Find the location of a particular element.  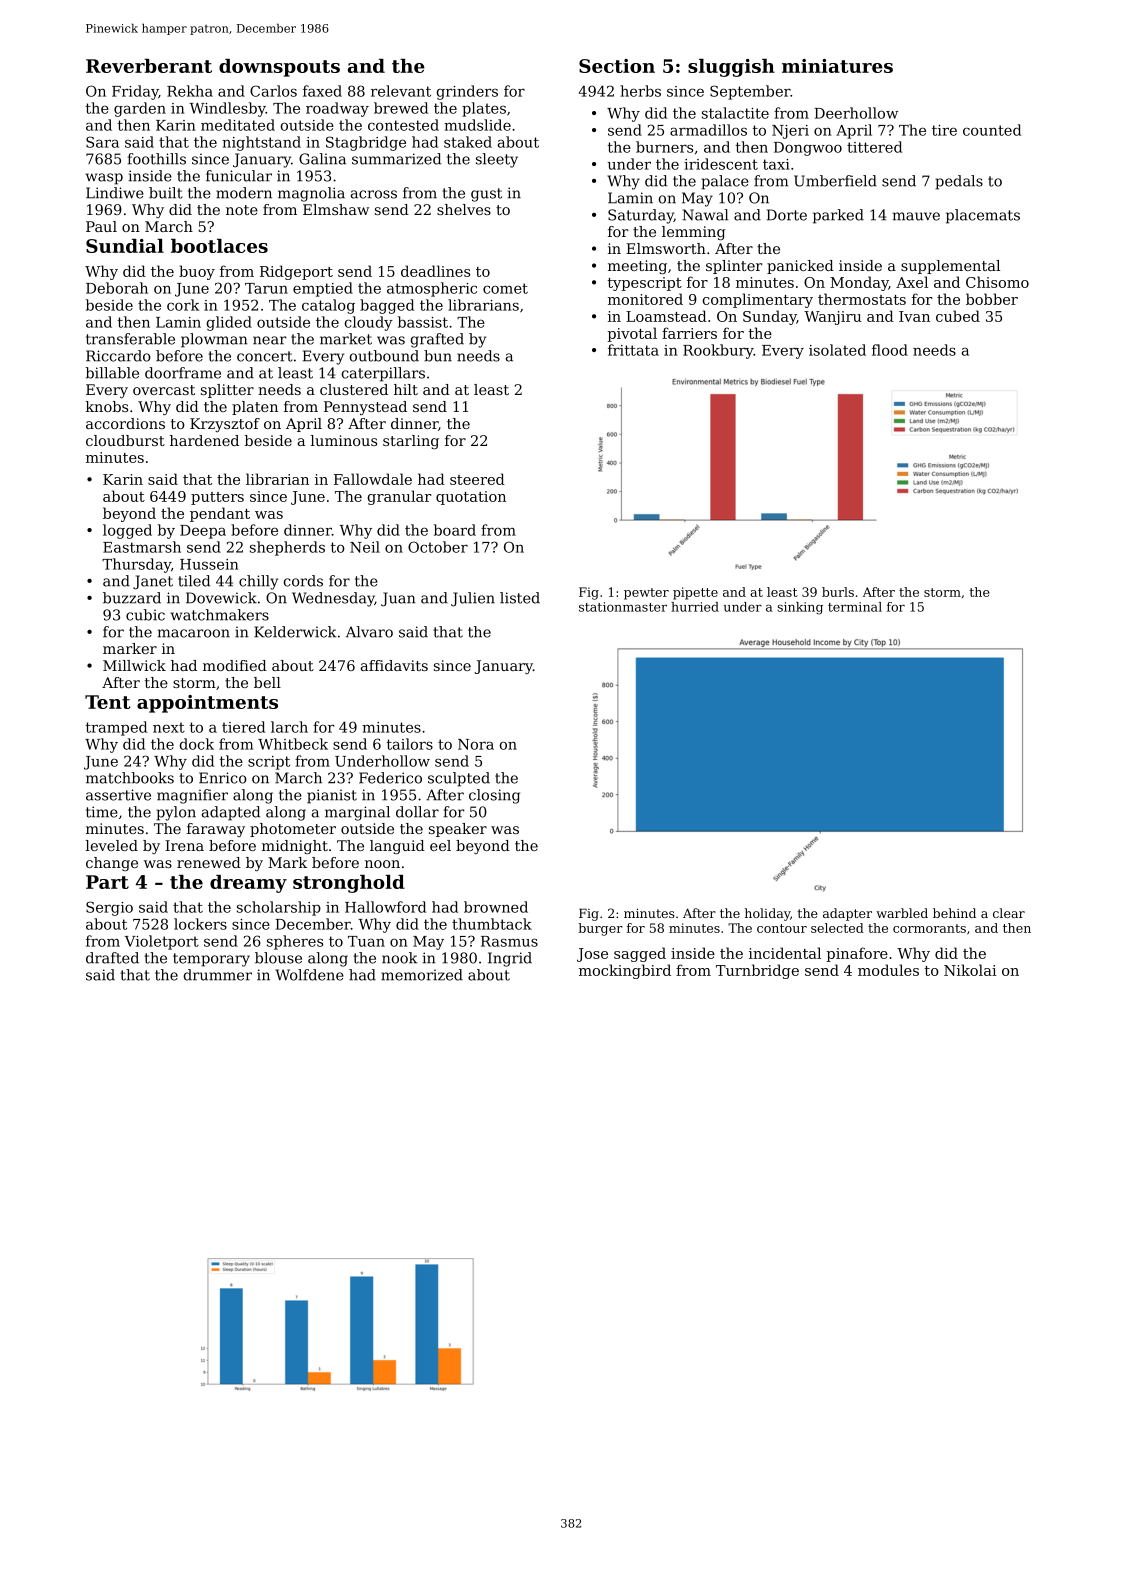

brewed is located at coordinates (401, 108).
